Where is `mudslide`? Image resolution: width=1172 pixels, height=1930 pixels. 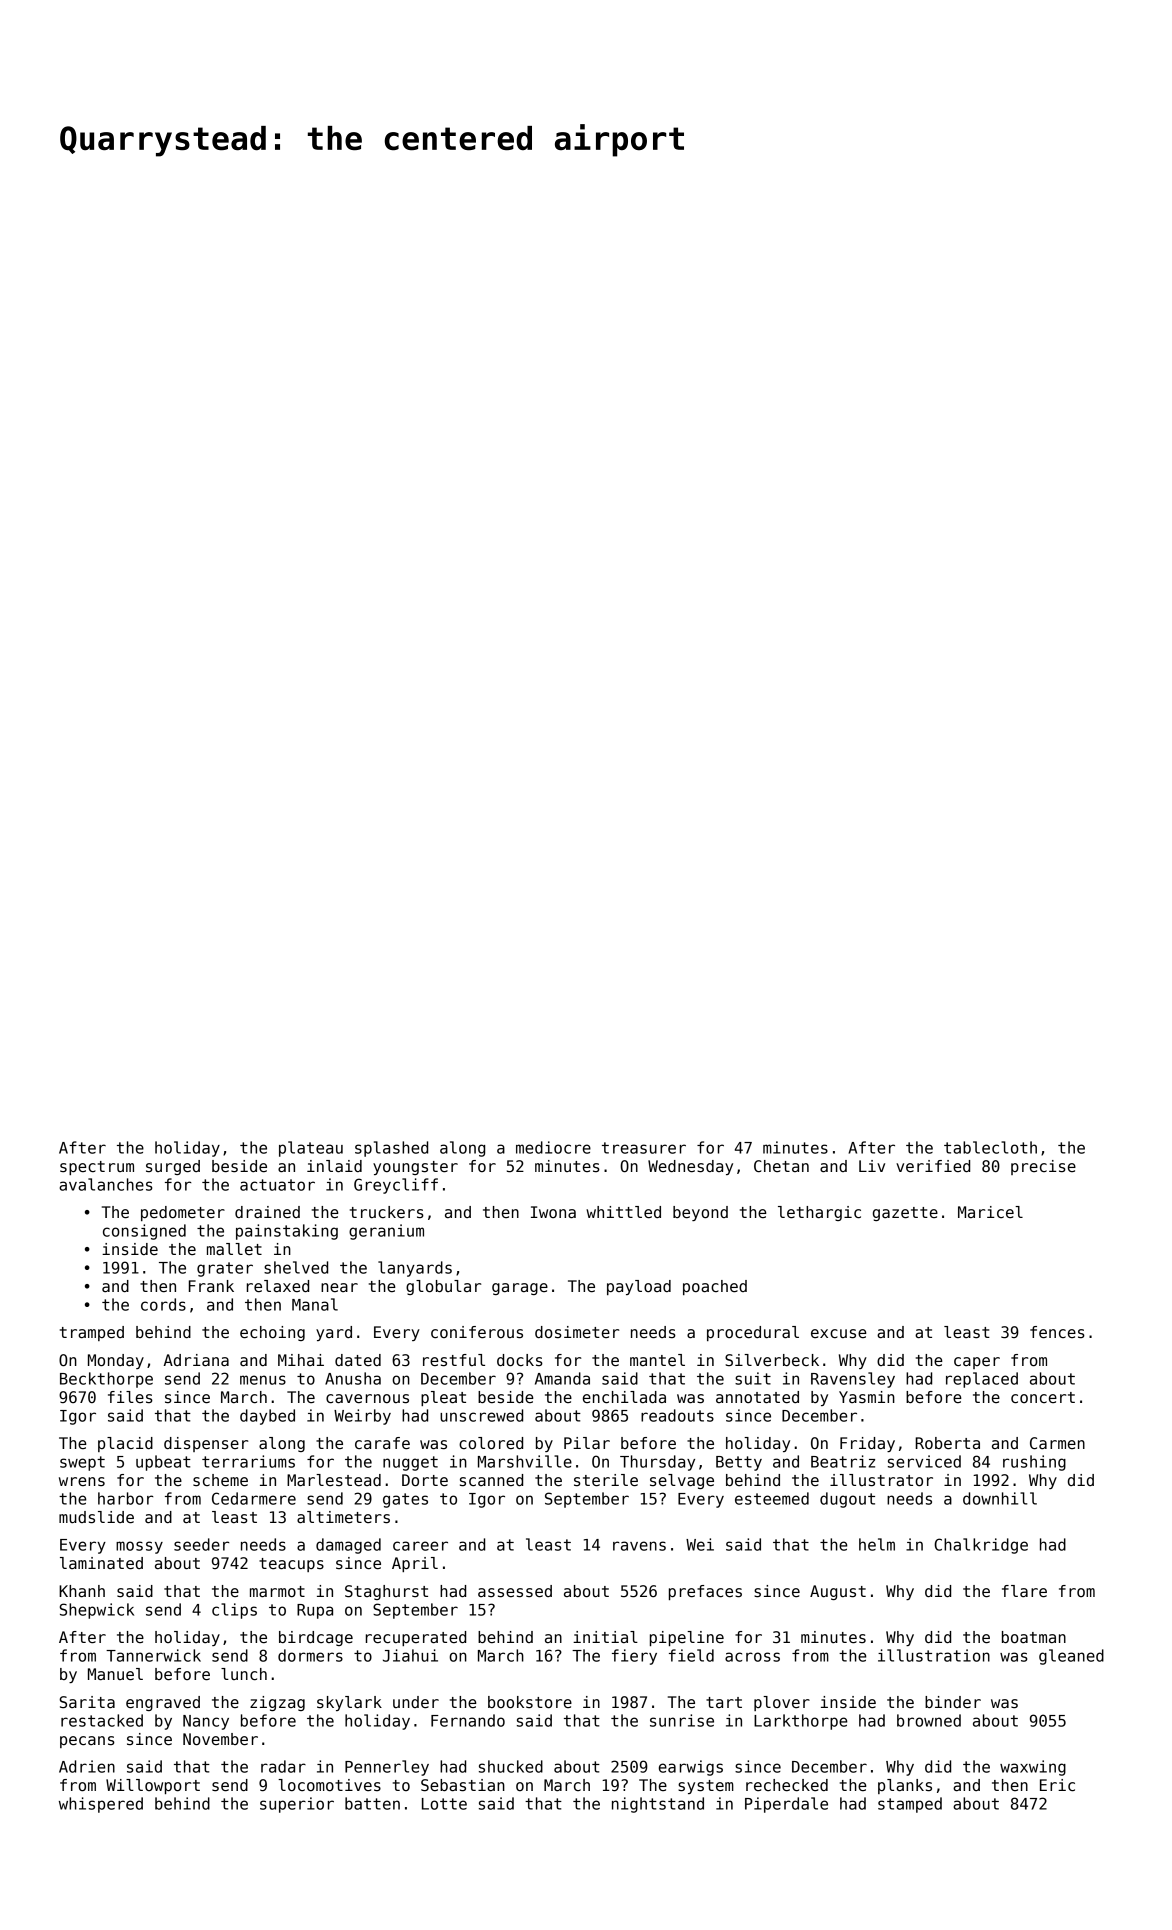 mudslide is located at coordinates (96, 1517).
